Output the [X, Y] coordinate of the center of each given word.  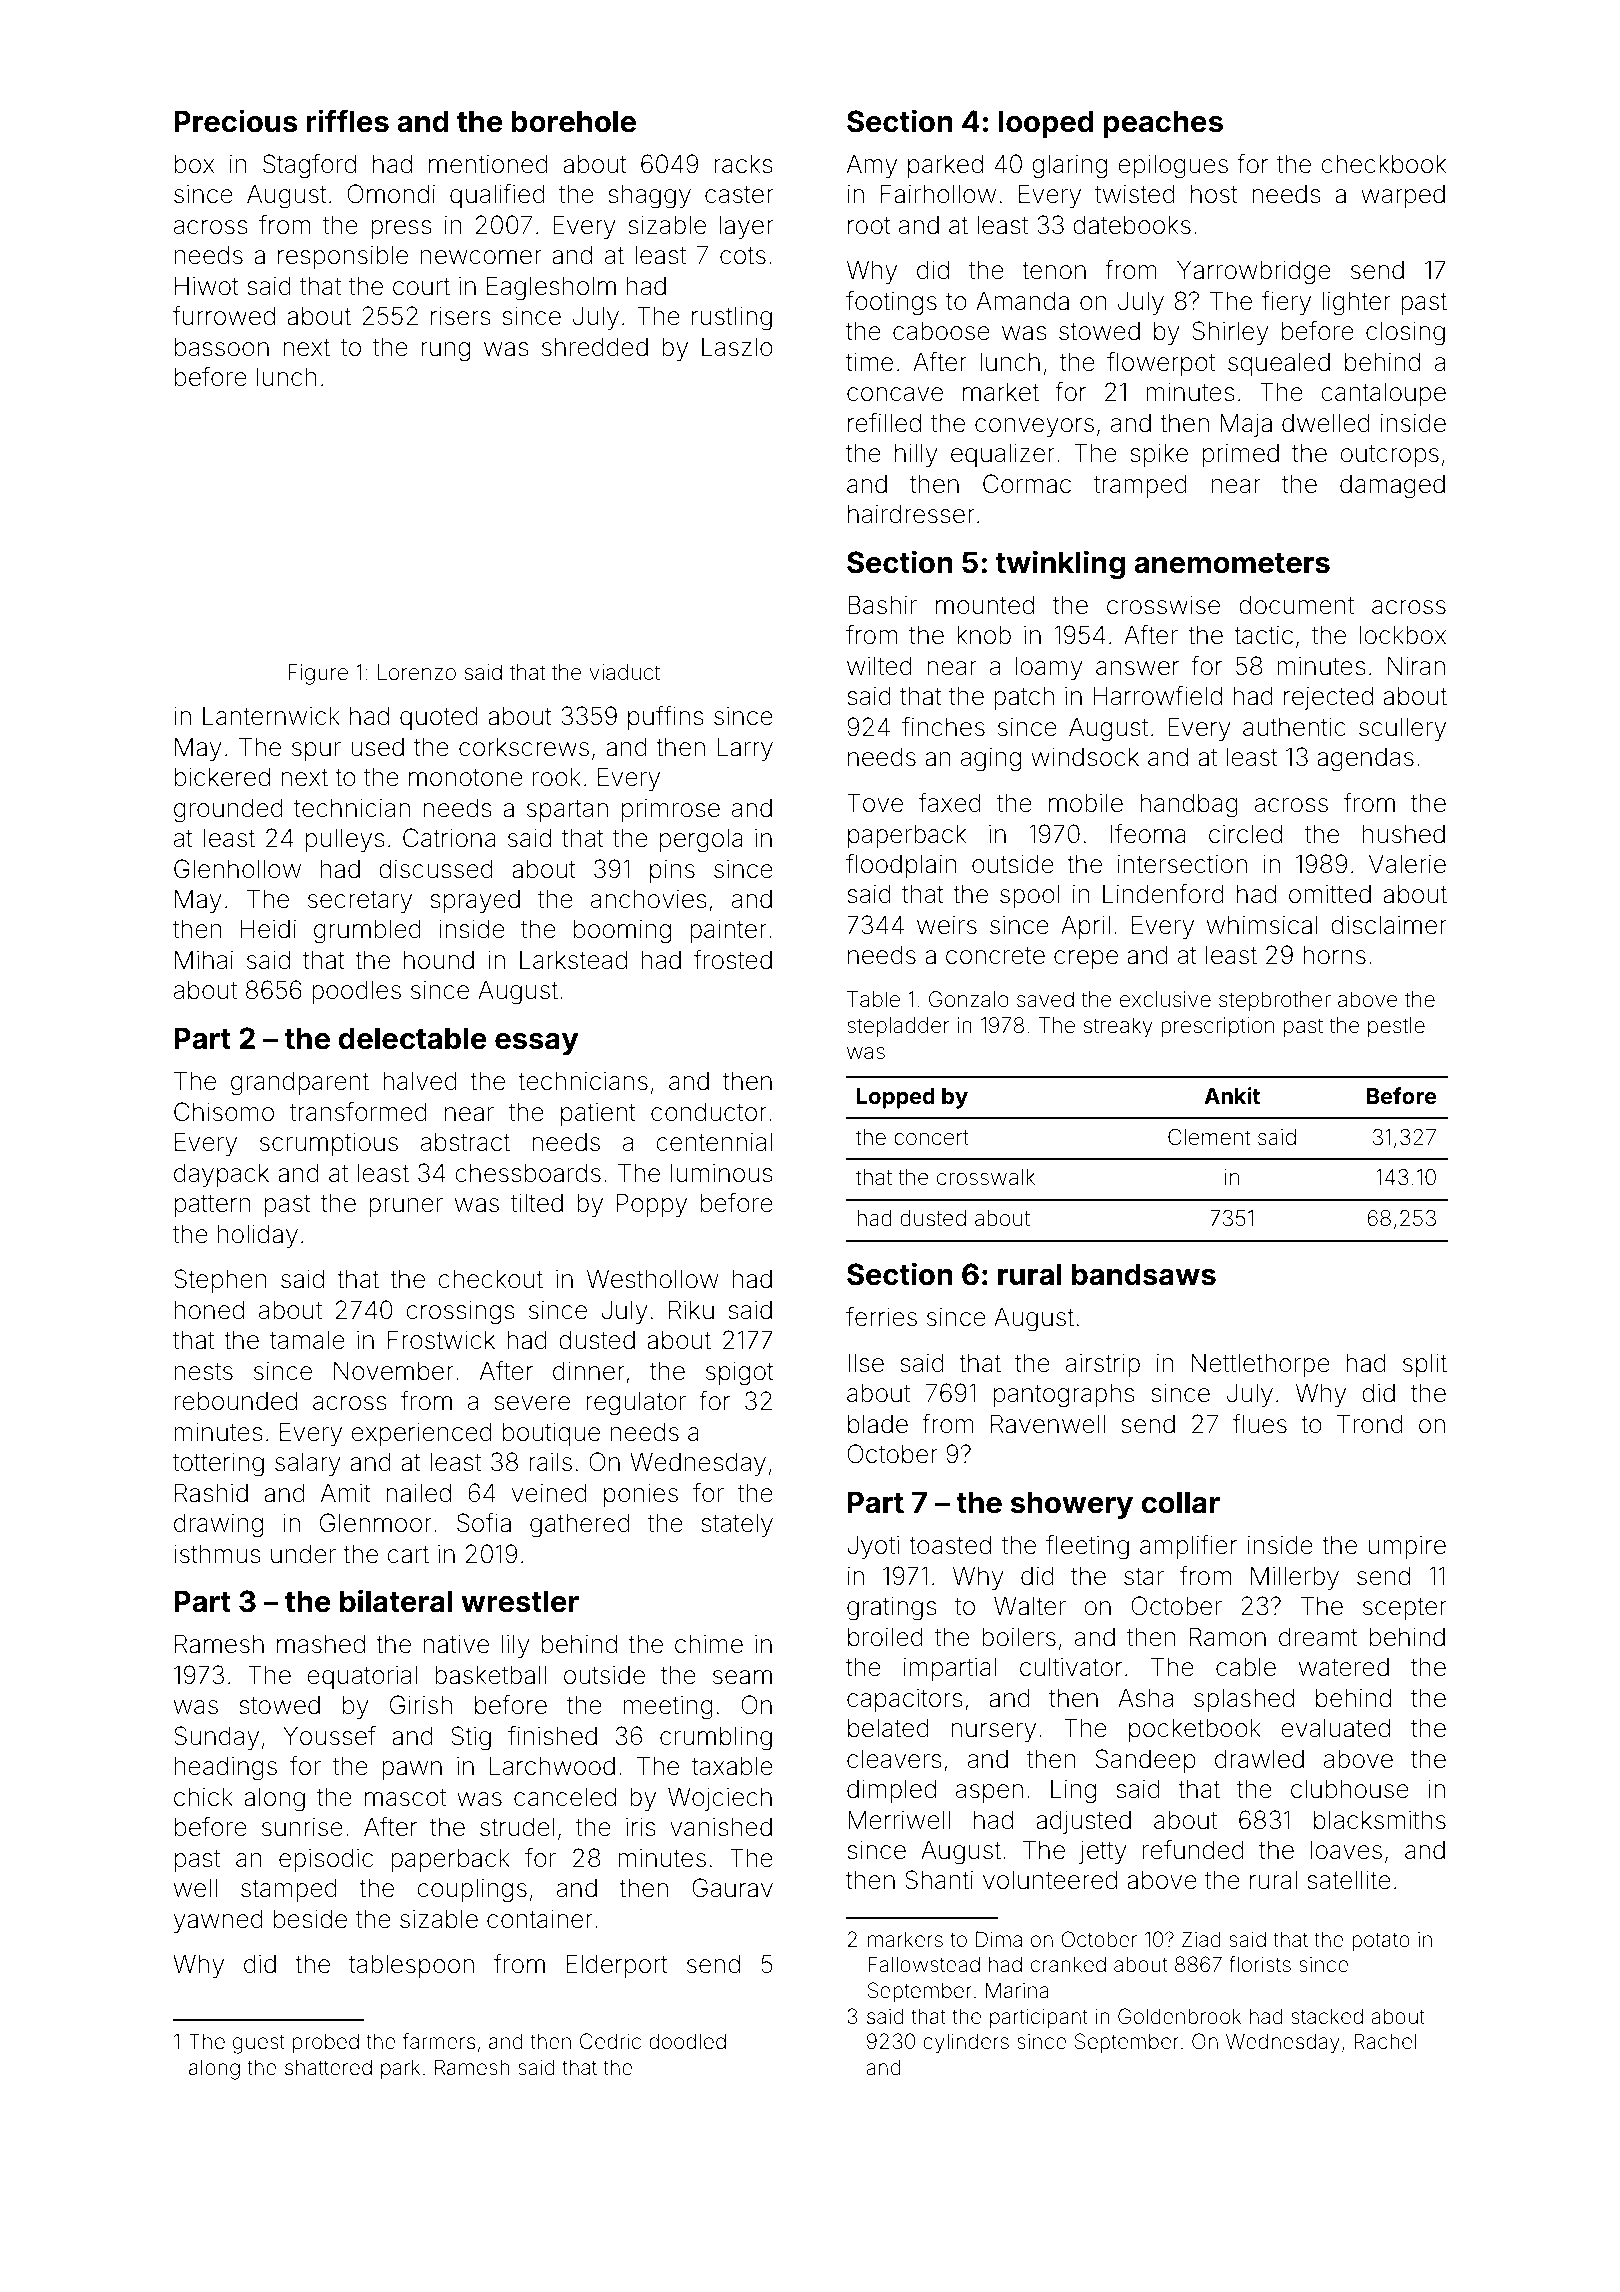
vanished [721, 1827]
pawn [412, 1770]
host [1214, 194]
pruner [406, 1207]
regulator [636, 1403]
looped [1046, 124]
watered [1344, 1667]
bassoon [222, 347]
